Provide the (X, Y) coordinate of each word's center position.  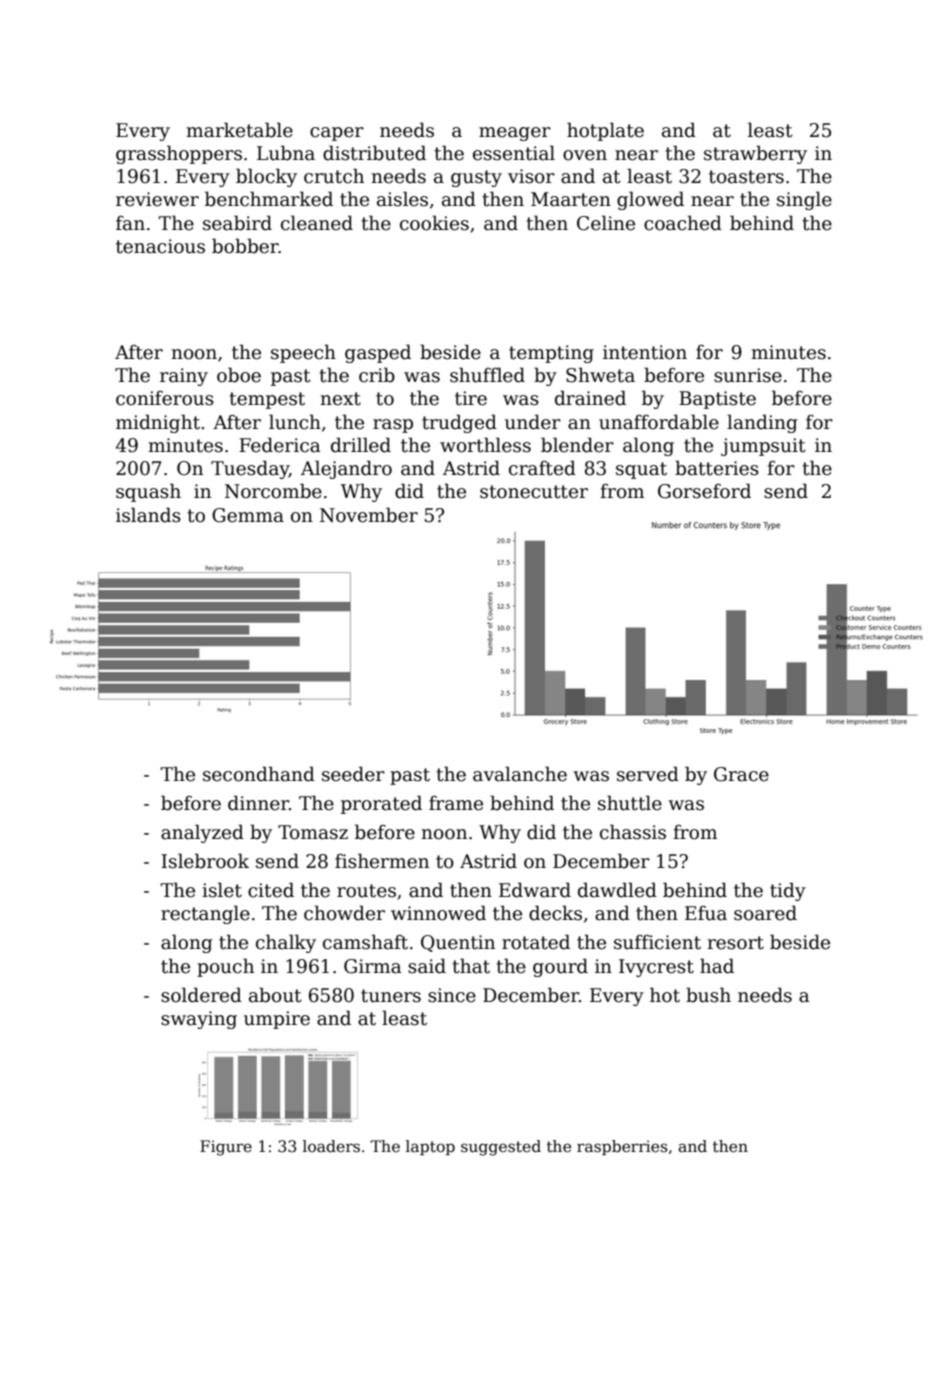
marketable (239, 130)
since (452, 995)
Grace (741, 774)
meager (515, 134)
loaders (331, 1146)
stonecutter (534, 492)
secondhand (259, 774)
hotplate (605, 131)
